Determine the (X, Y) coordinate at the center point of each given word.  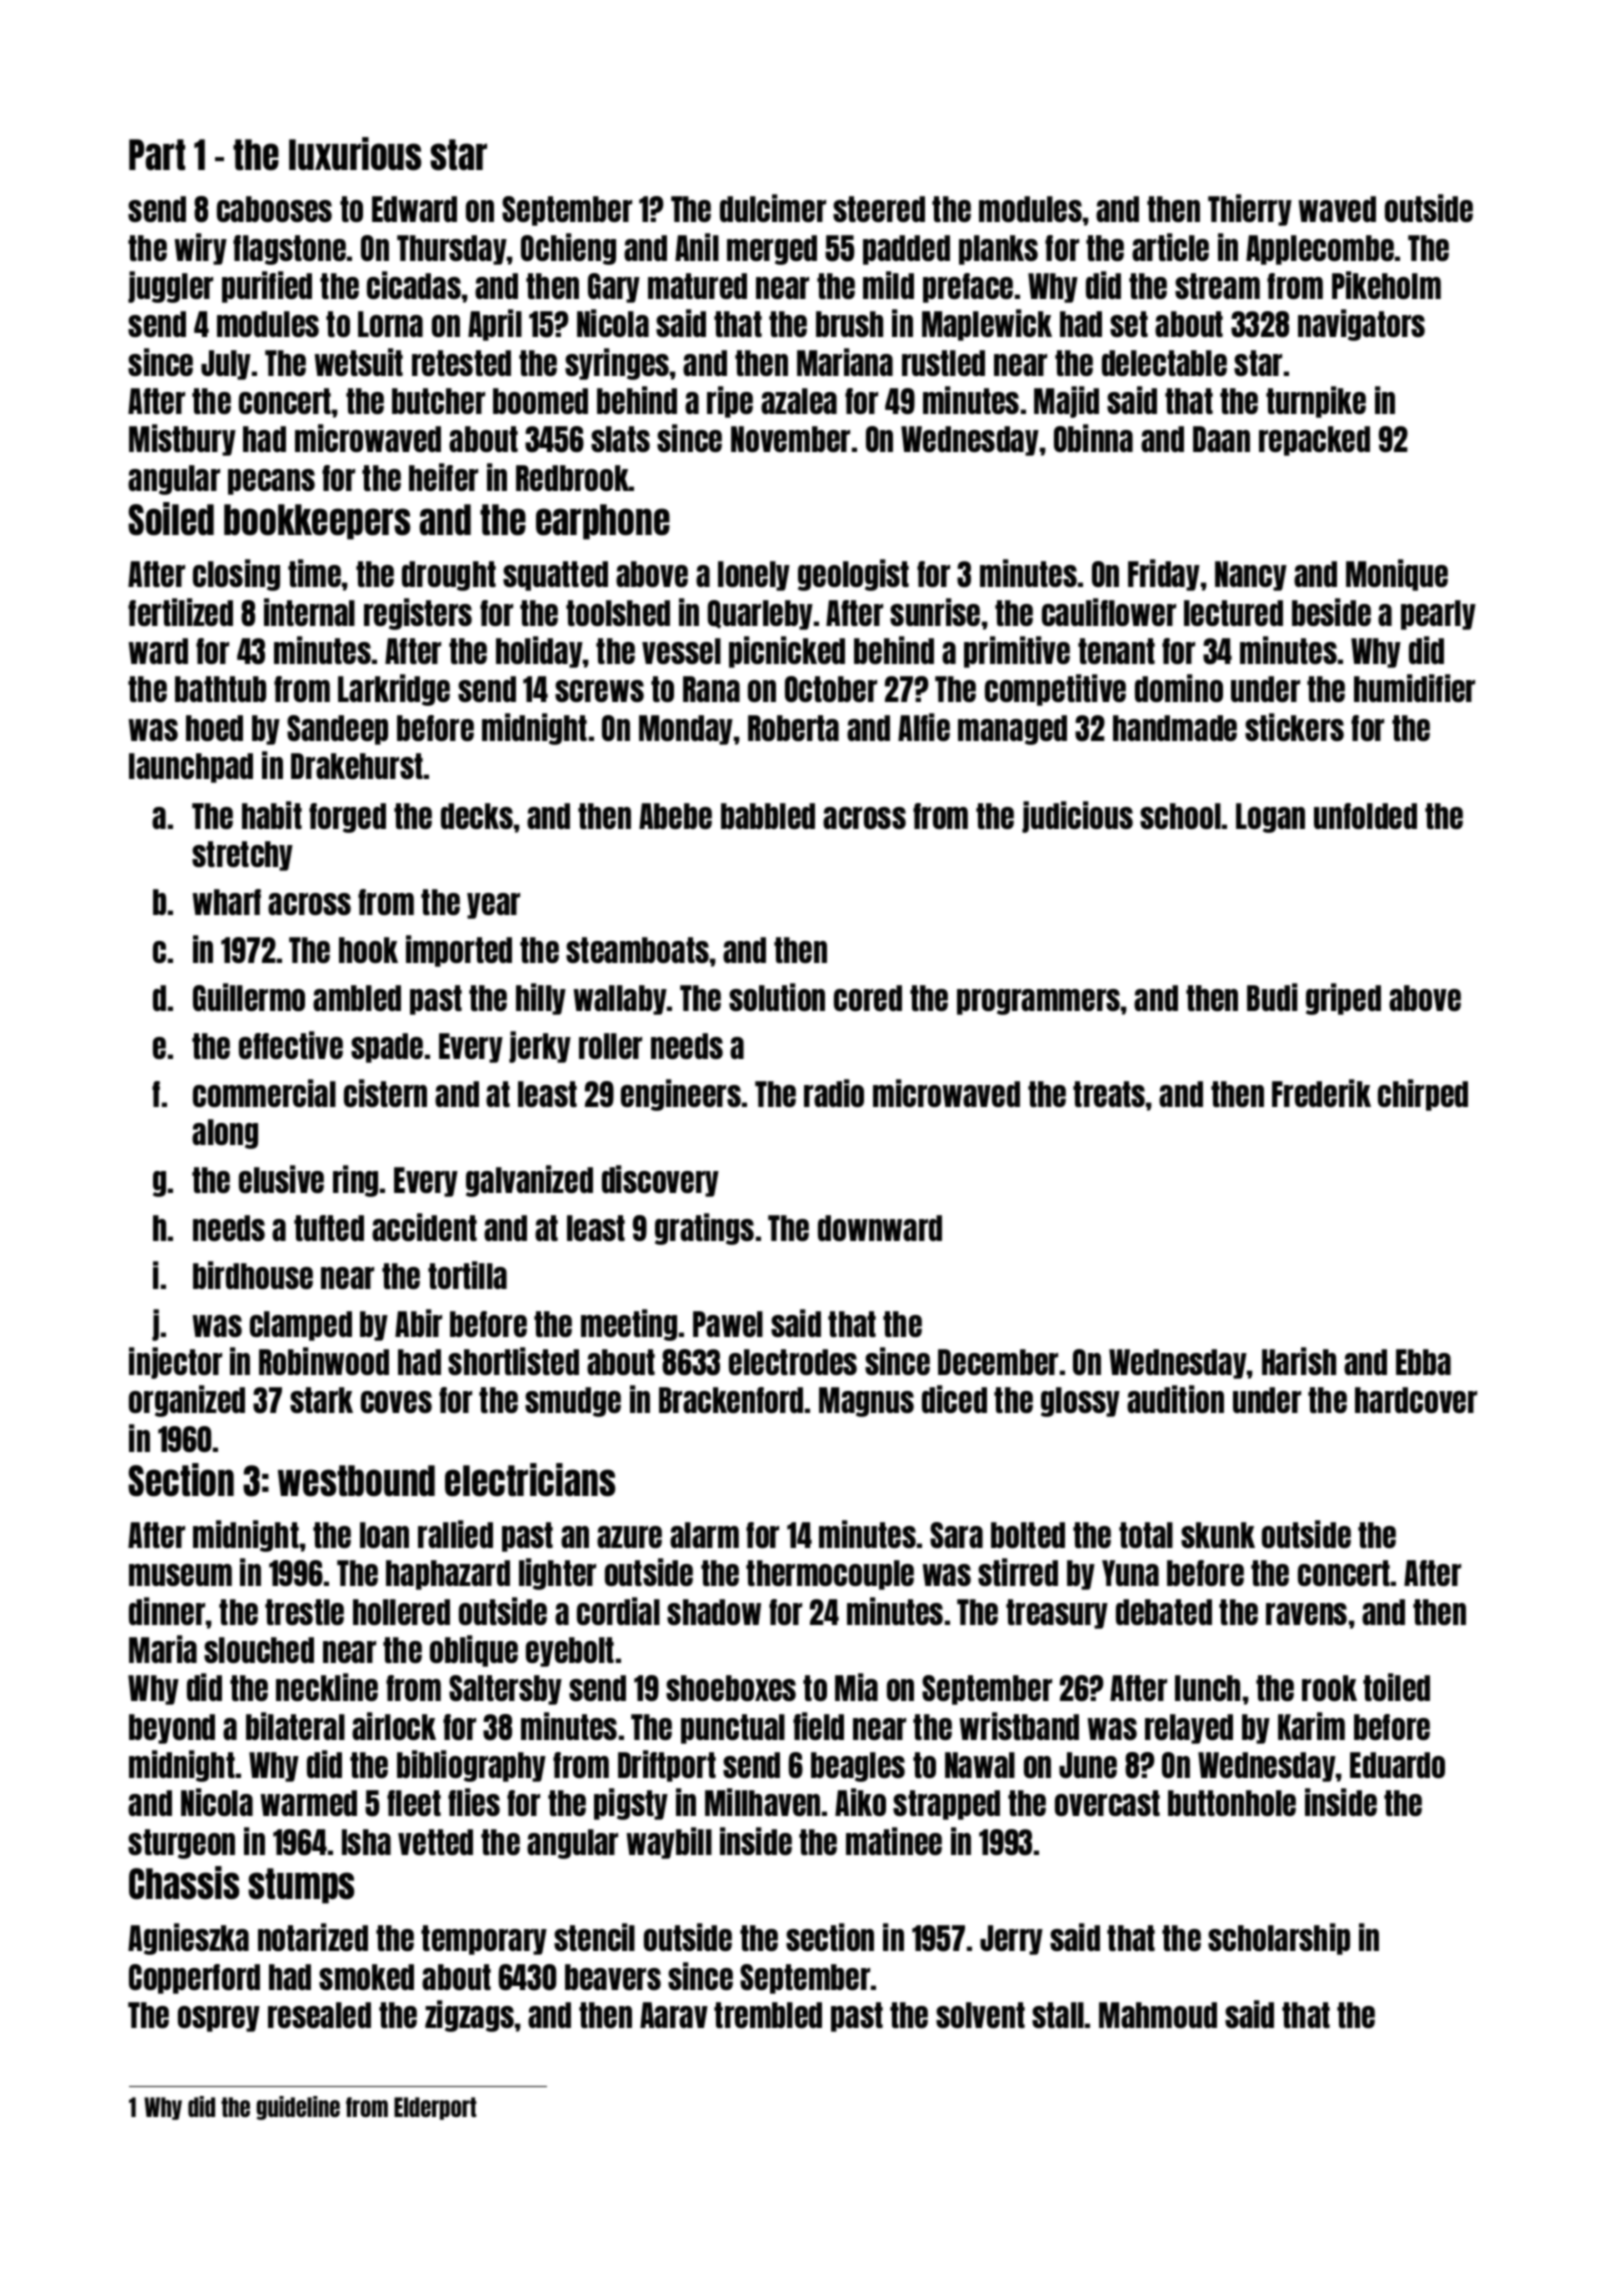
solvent (980, 2015)
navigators (1361, 325)
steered (879, 209)
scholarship (1279, 1939)
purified (267, 287)
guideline (298, 2108)
